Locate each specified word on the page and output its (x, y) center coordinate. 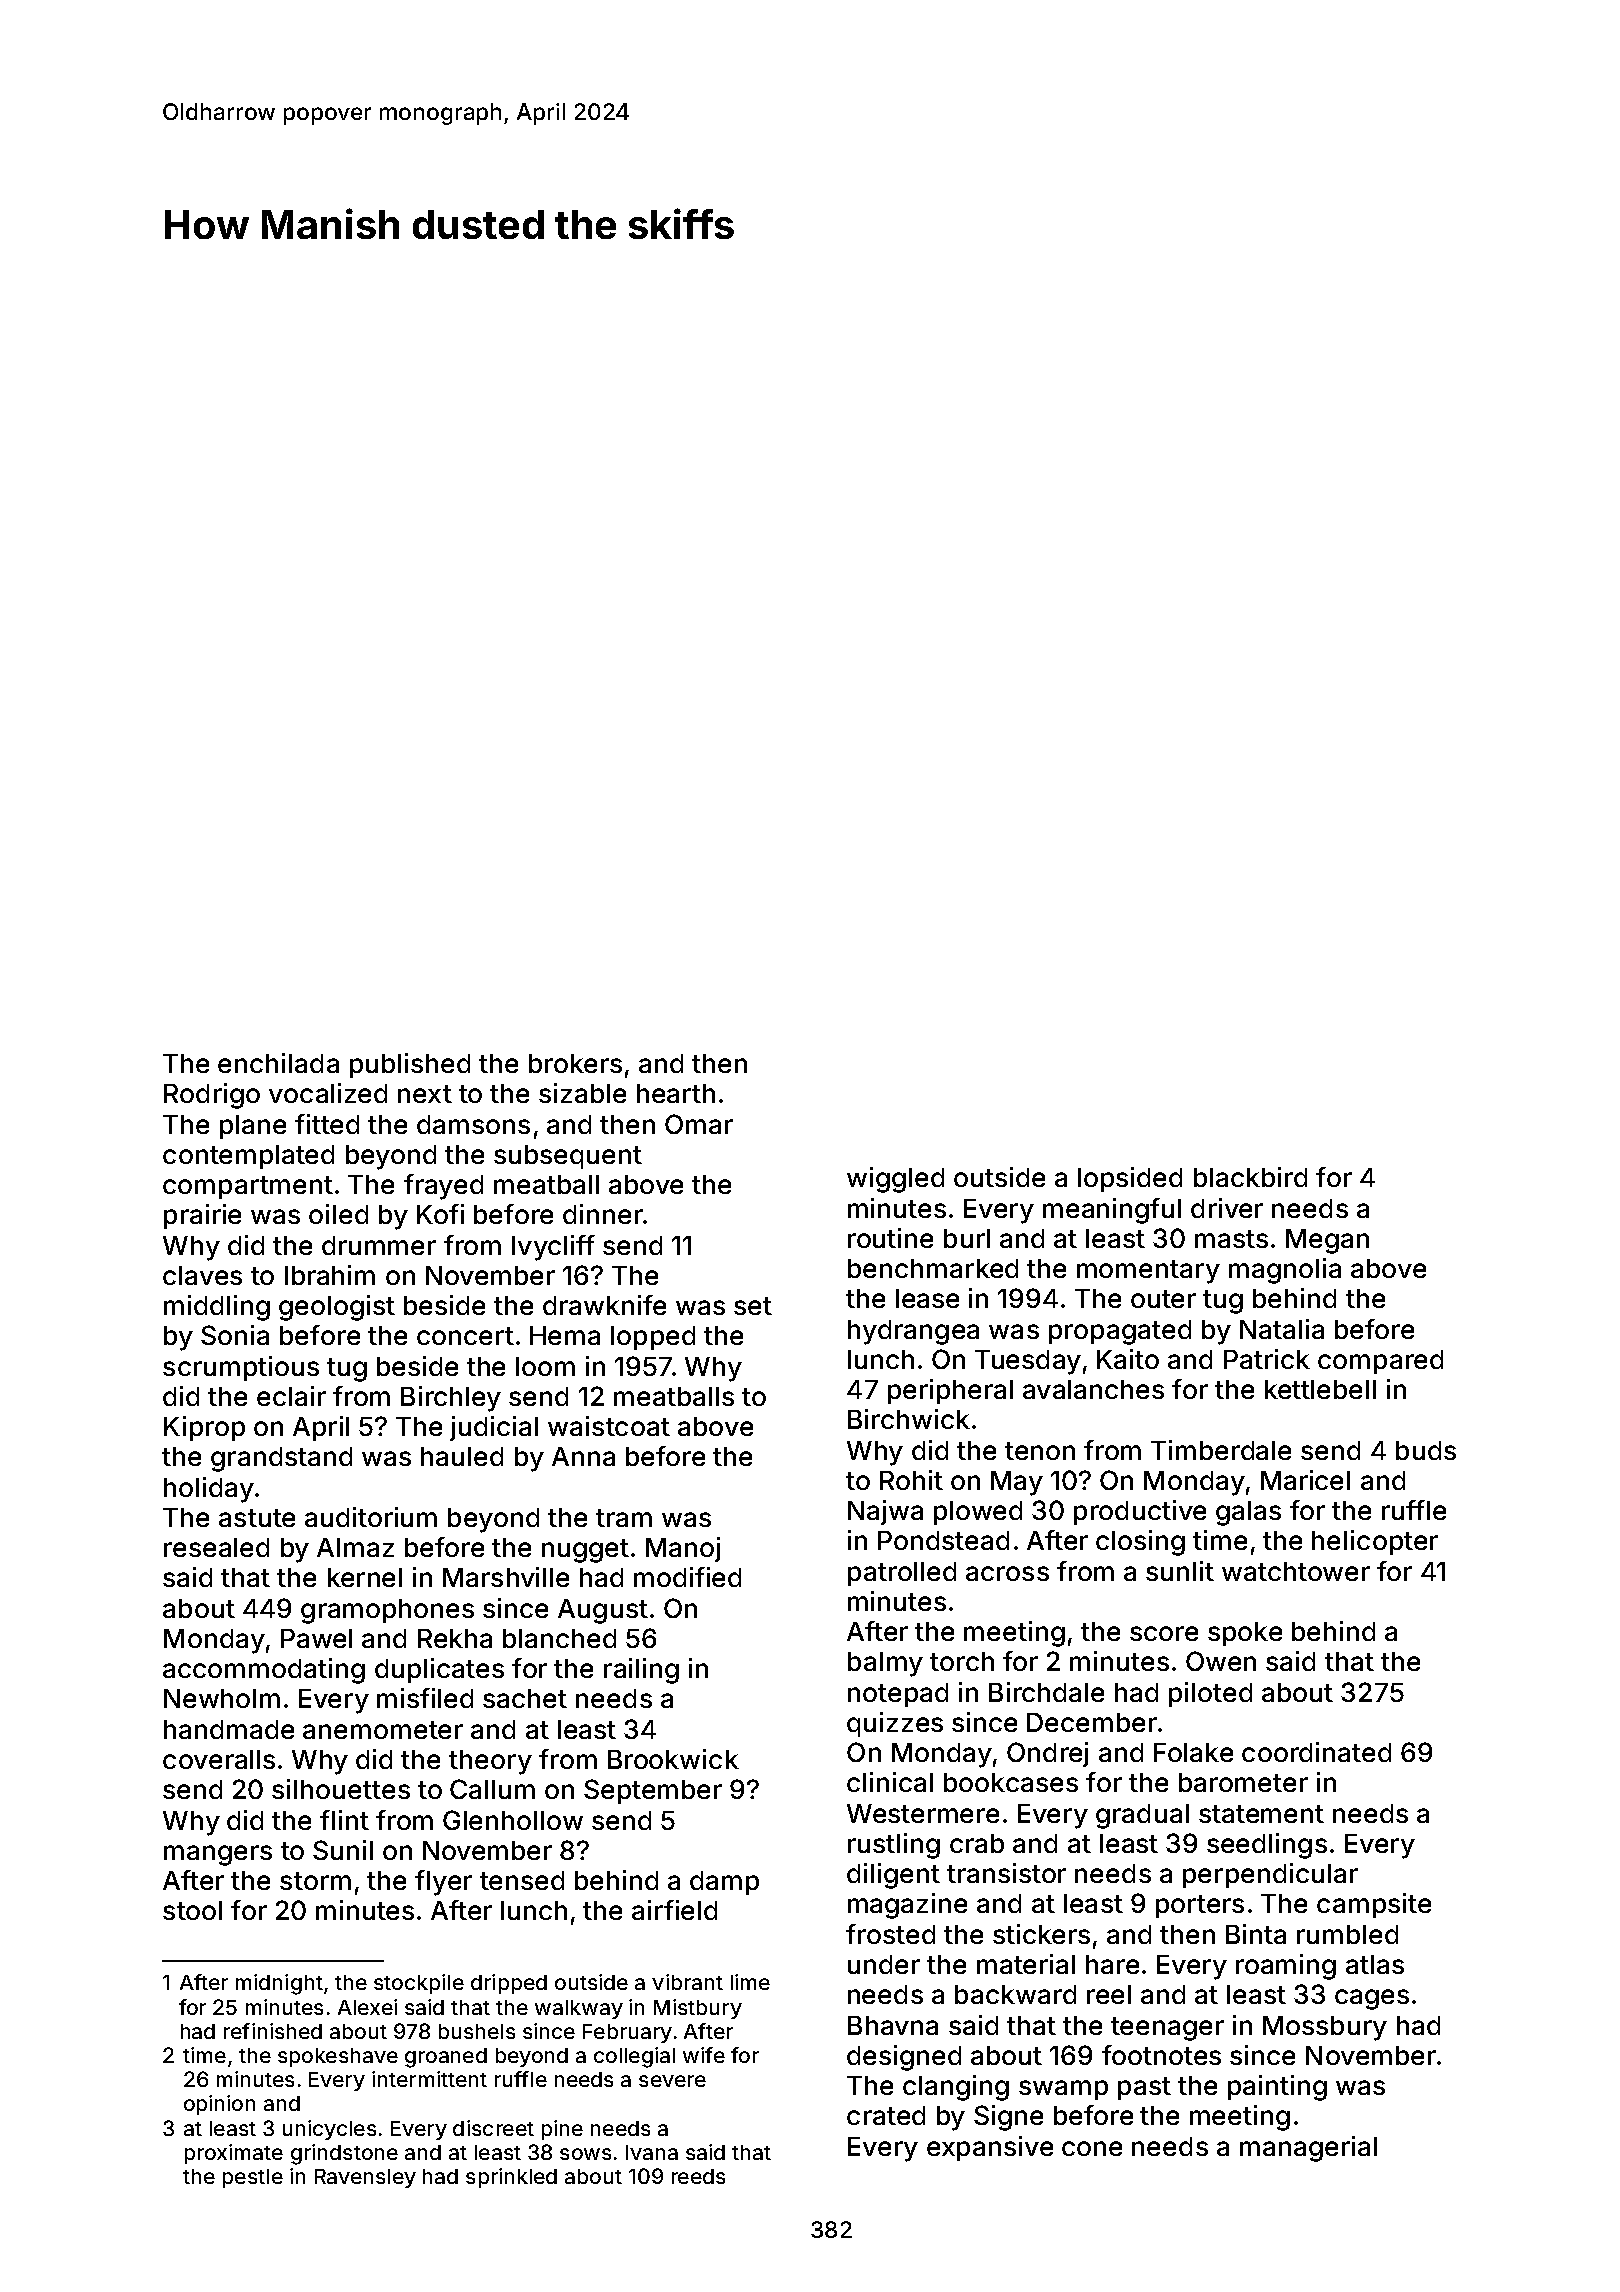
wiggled (895, 1180)
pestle (253, 2178)
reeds (698, 2176)
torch (962, 1661)
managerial (1308, 2149)
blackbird (1250, 1177)
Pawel (316, 1638)
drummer (379, 1245)
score (1164, 1633)
